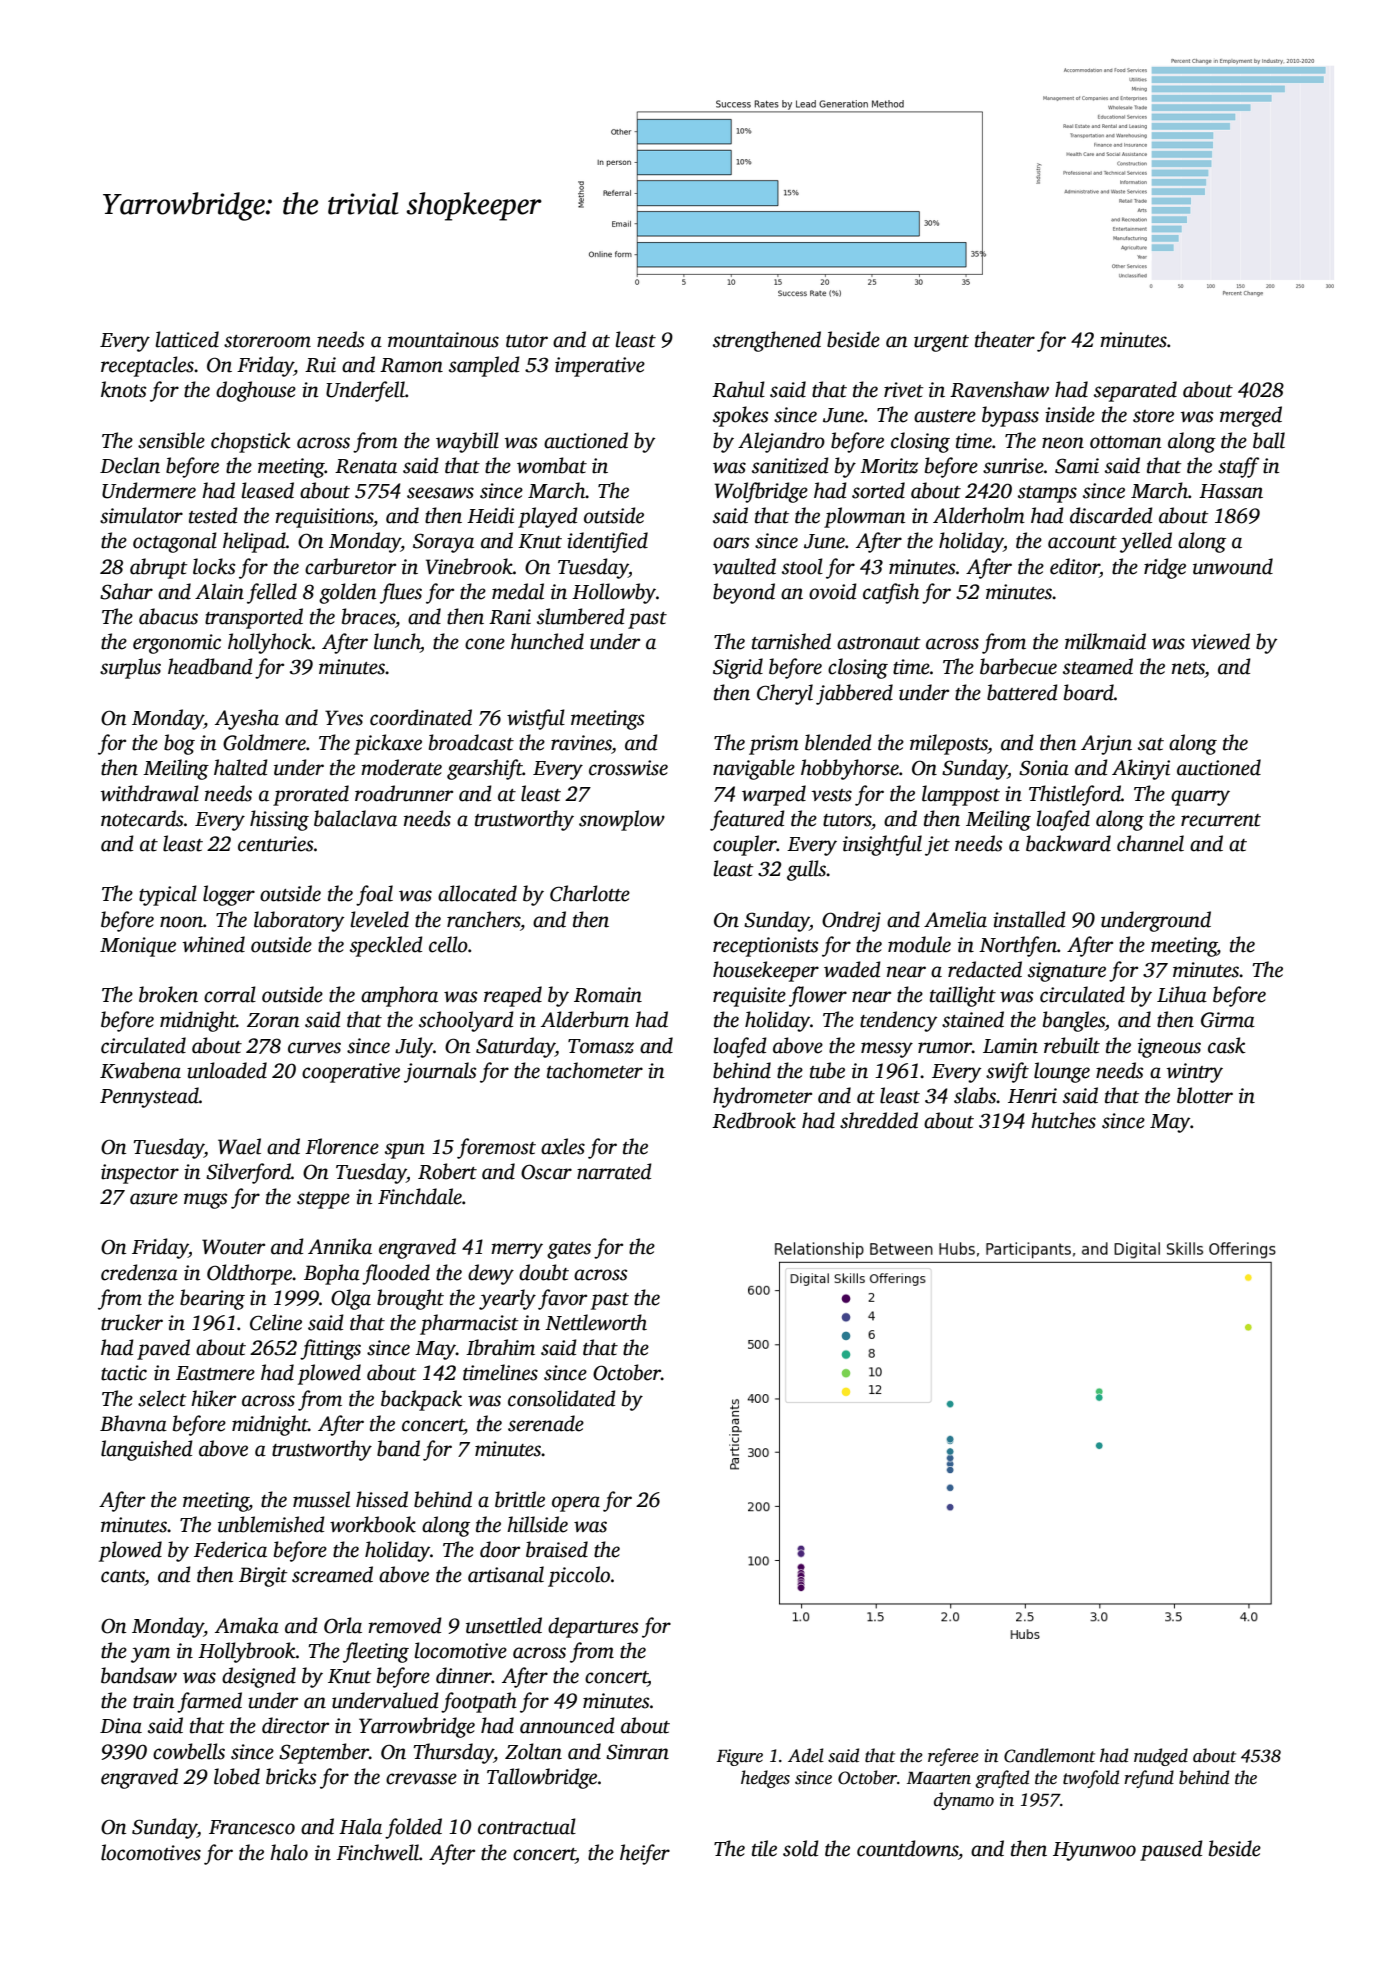 This image has height=1969, width=1386. What do you see at coordinates (802, 566) in the image?
I see `stool` at bounding box center [802, 566].
